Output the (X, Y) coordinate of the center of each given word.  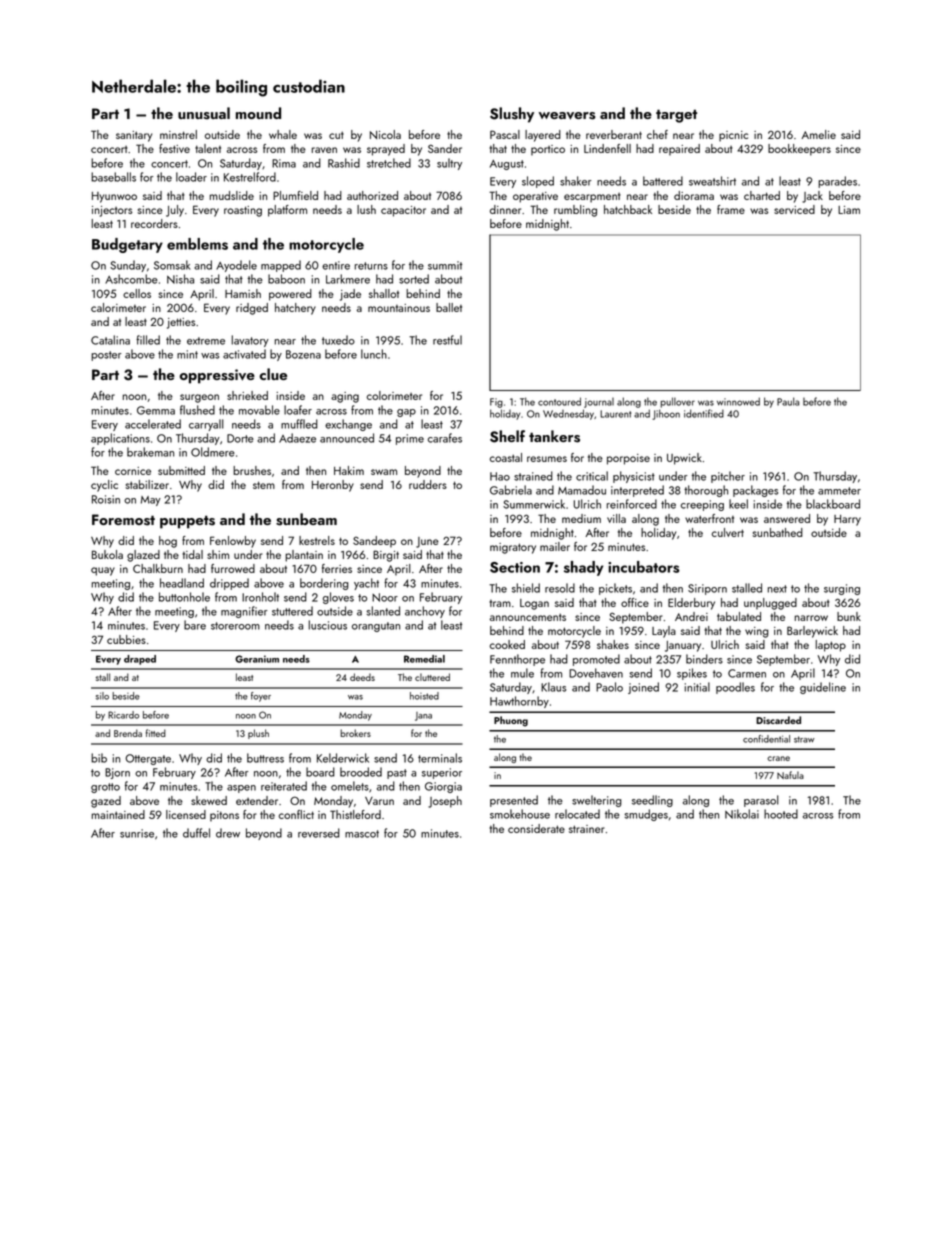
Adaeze (297, 438)
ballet (449, 307)
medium (581, 518)
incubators (644, 567)
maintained (118, 814)
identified (704, 413)
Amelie (818, 134)
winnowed (738, 401)
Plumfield (295, 195)
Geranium (257, 659)
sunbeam (306, 519)
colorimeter (394, 395)
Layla (664, 632)
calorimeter (118, 307)
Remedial (424, 659)
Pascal (505, 134)
